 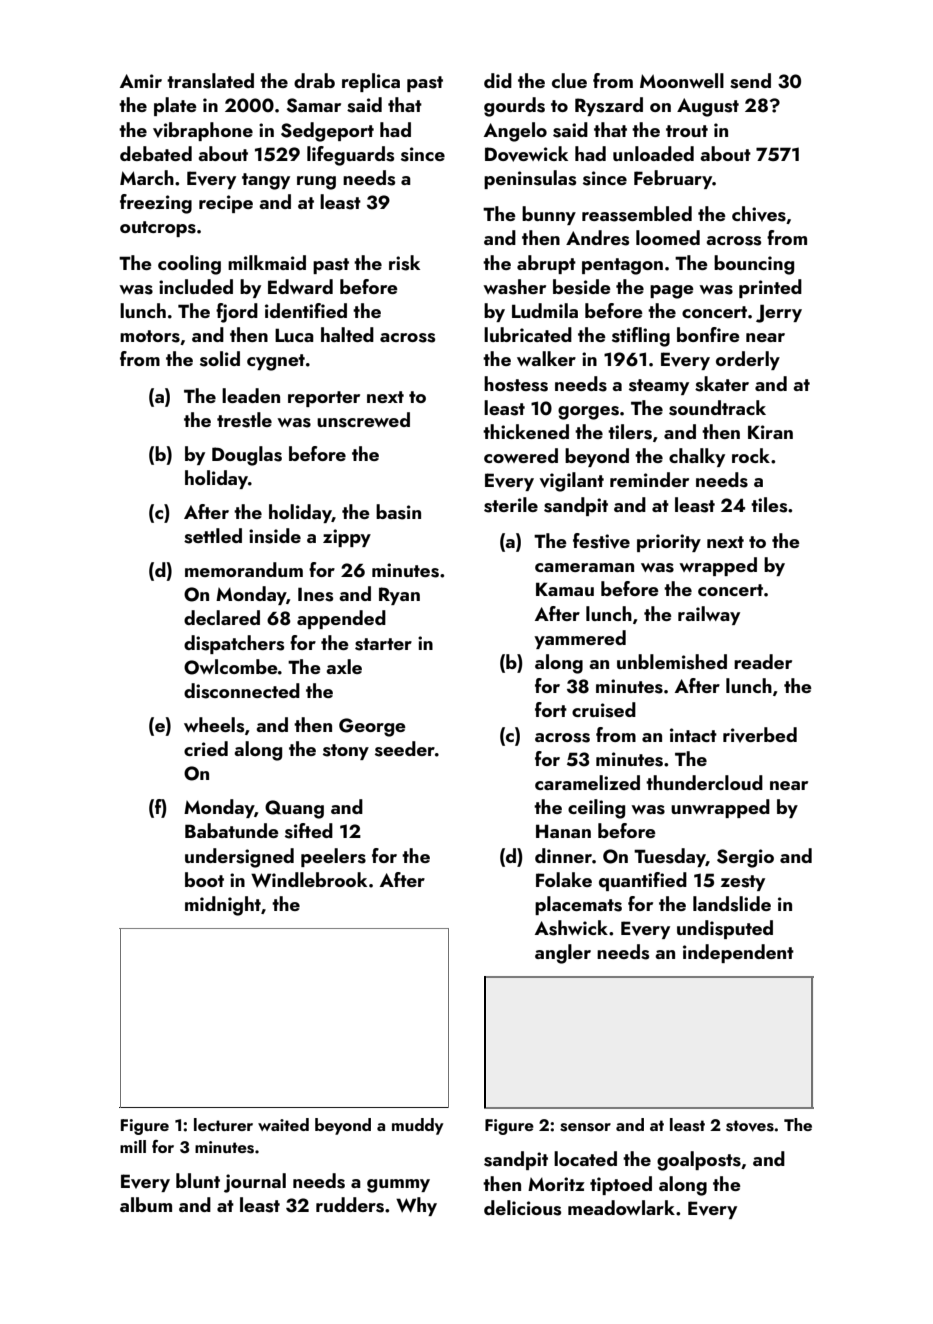 I want to click on Amir, so click(x=141, y=81).
